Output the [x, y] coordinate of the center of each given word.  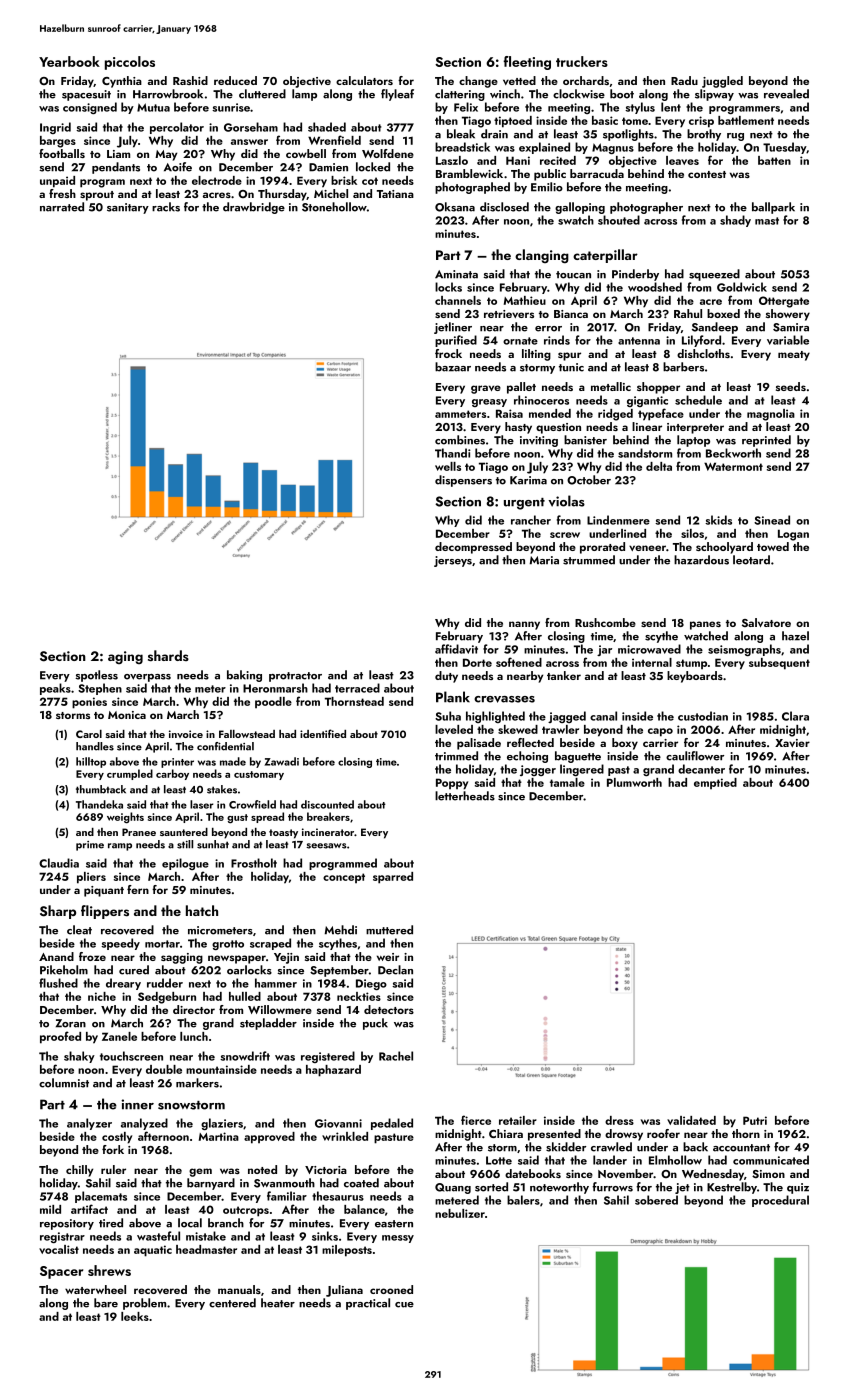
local [190, 1223]
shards [168, 655]
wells [448, 466]
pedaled [392, 1124]
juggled [722, 82]
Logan [793, 535]
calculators [364, 80]
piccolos [130, 63]
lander [610, 1160]
